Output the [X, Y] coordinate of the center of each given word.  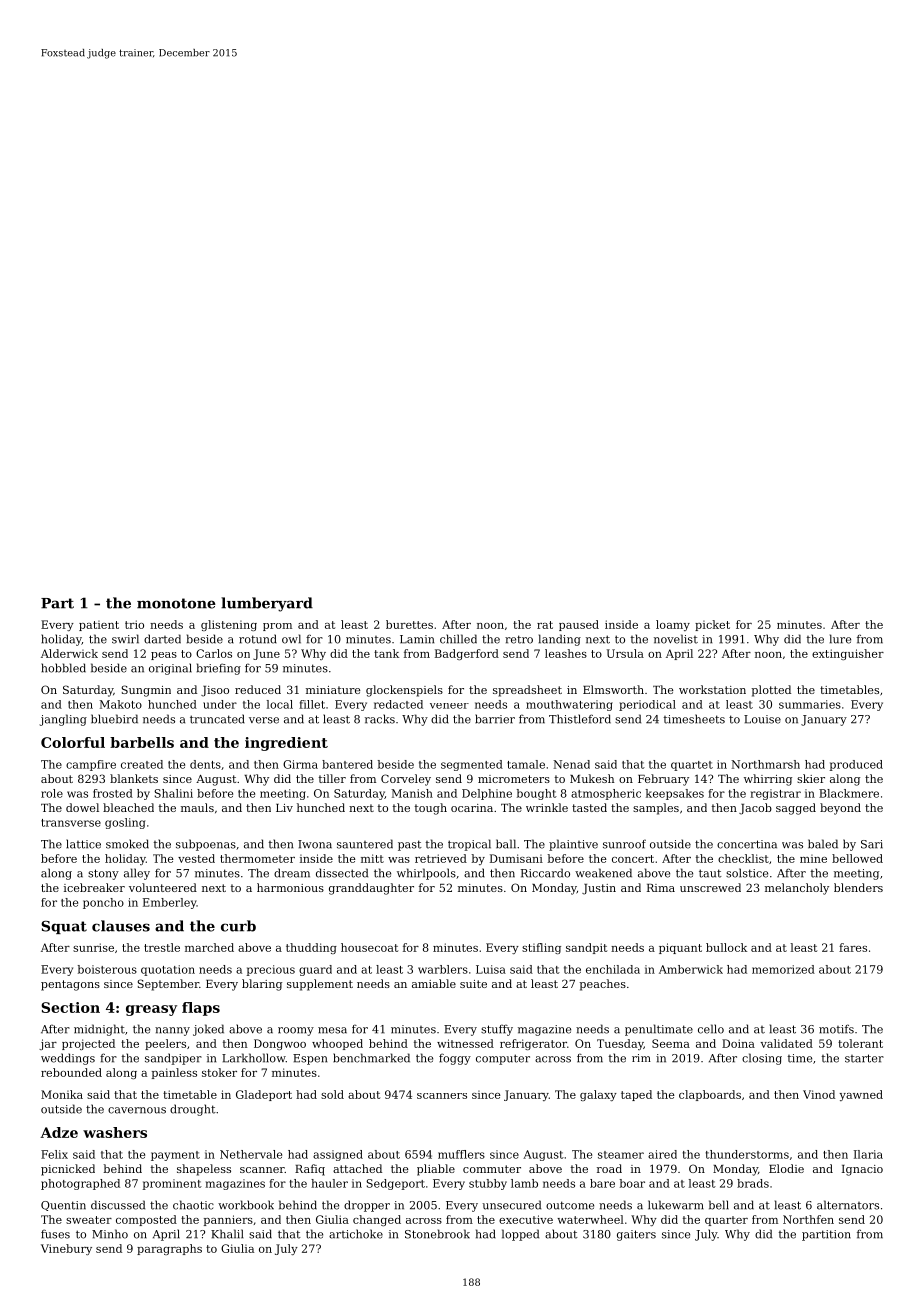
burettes [409, 624]
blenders [858, 887]
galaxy [598, 1095]
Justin [599, 889]
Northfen [808, 1219]
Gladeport [264, 1095]
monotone [176, 603]
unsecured [511, 1205]
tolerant [860, 1043]
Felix [54, 1154]
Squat [64, 927]
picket [712, 625]
